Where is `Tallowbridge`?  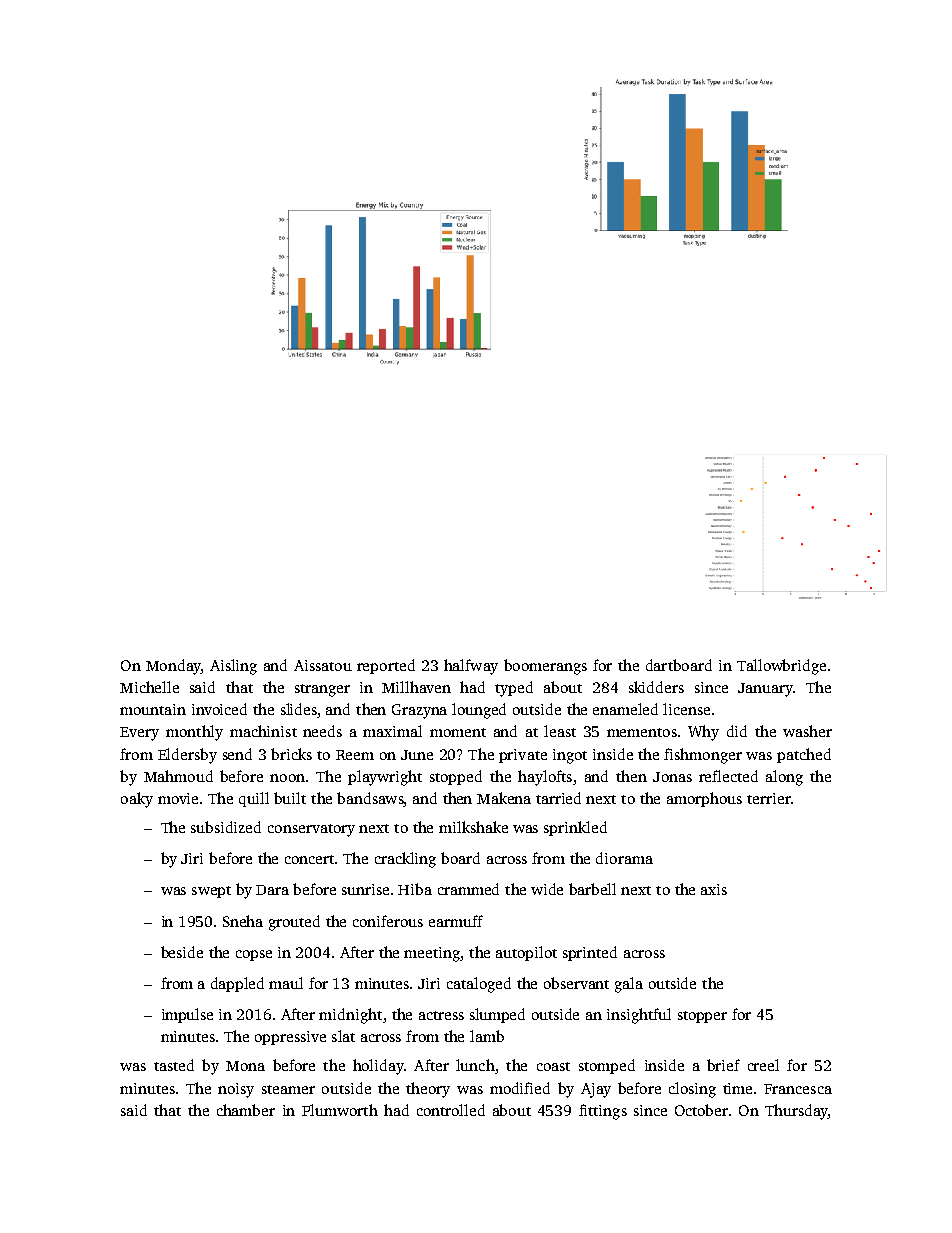 Tallowbridge is located at coordinates (781, 667).
